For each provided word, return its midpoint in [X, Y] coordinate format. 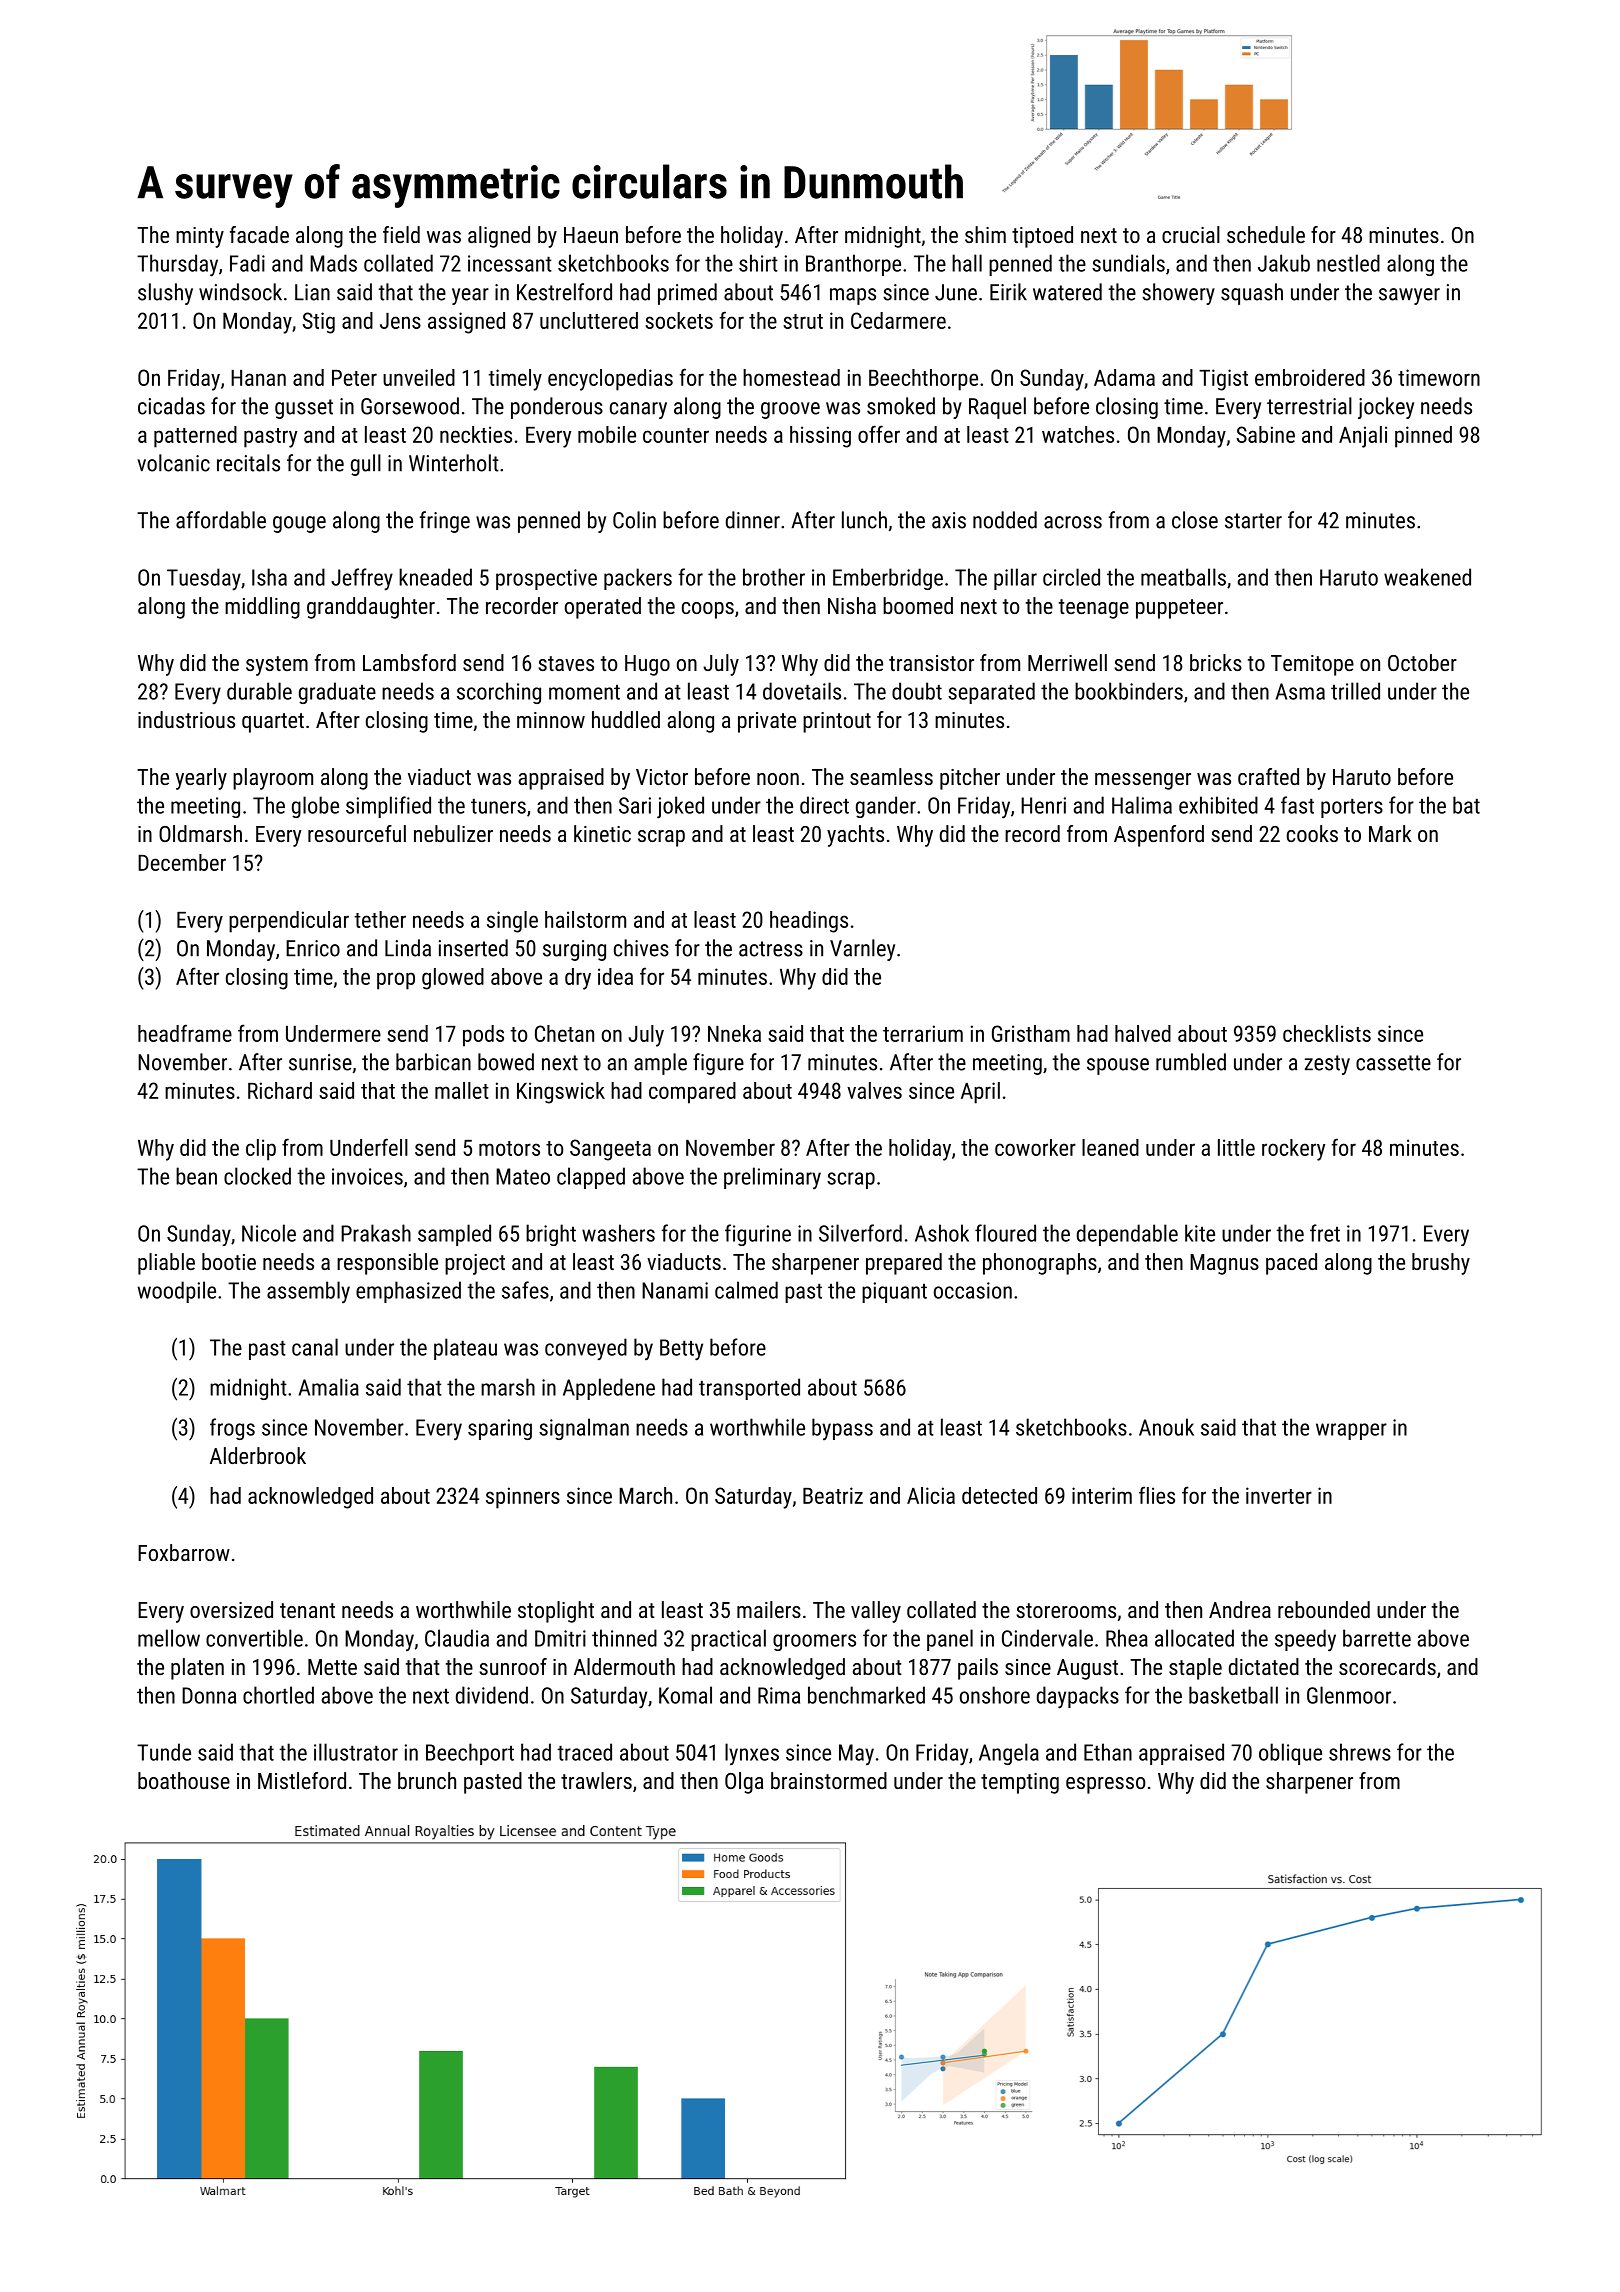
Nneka [734, 1033]
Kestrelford [564, 292]
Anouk [1166, 1427]
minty [200, 237]
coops [708, 610]
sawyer [1409, 296]
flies [1157, 1495]
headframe [185, 1033]
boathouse [184, 1780]
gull [366, 465]
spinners [523, 1498]
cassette [1393, 1063]
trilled [1355, 691]
